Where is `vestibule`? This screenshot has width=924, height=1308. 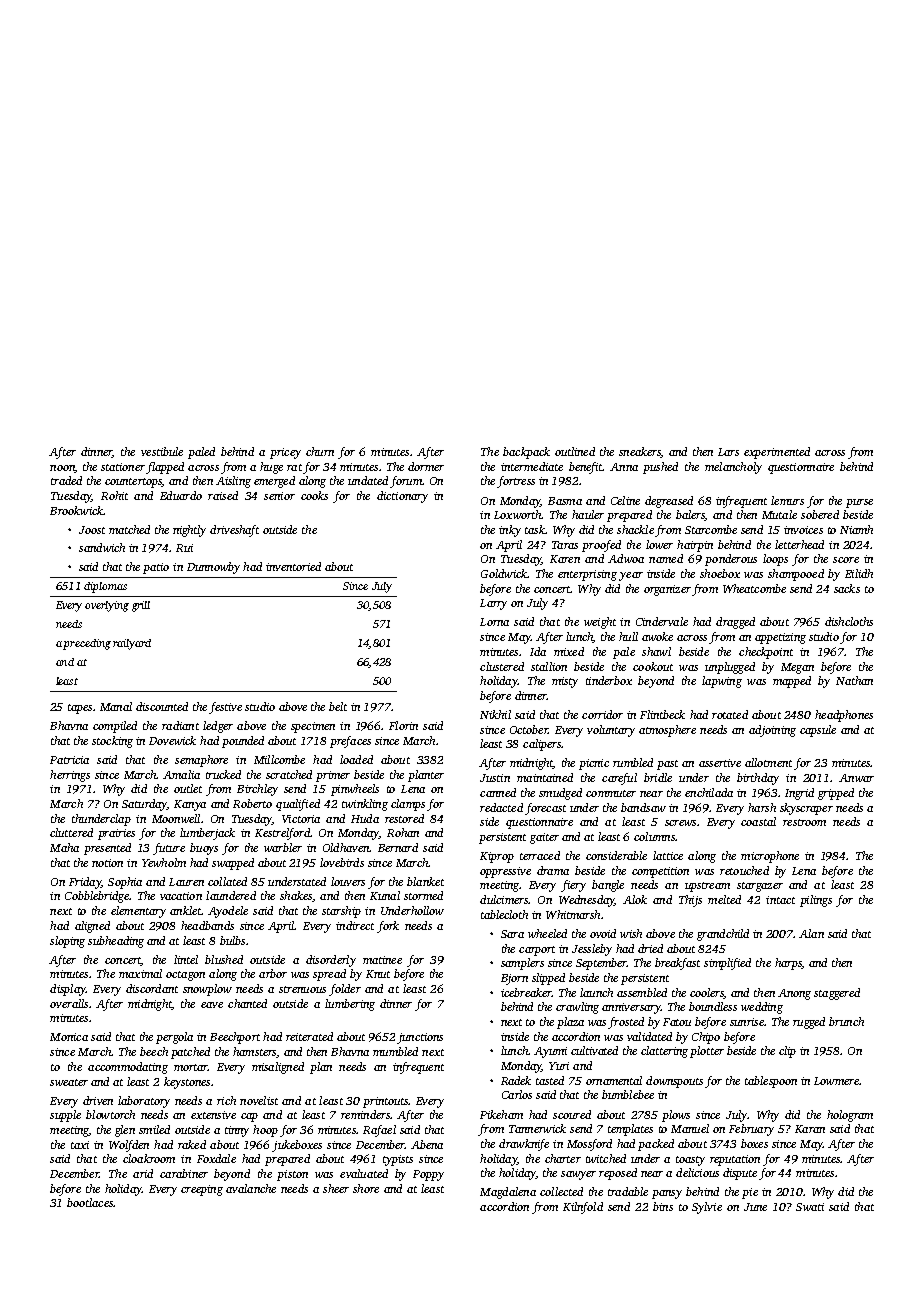
vestibule is located at coordinates (162, 451).
